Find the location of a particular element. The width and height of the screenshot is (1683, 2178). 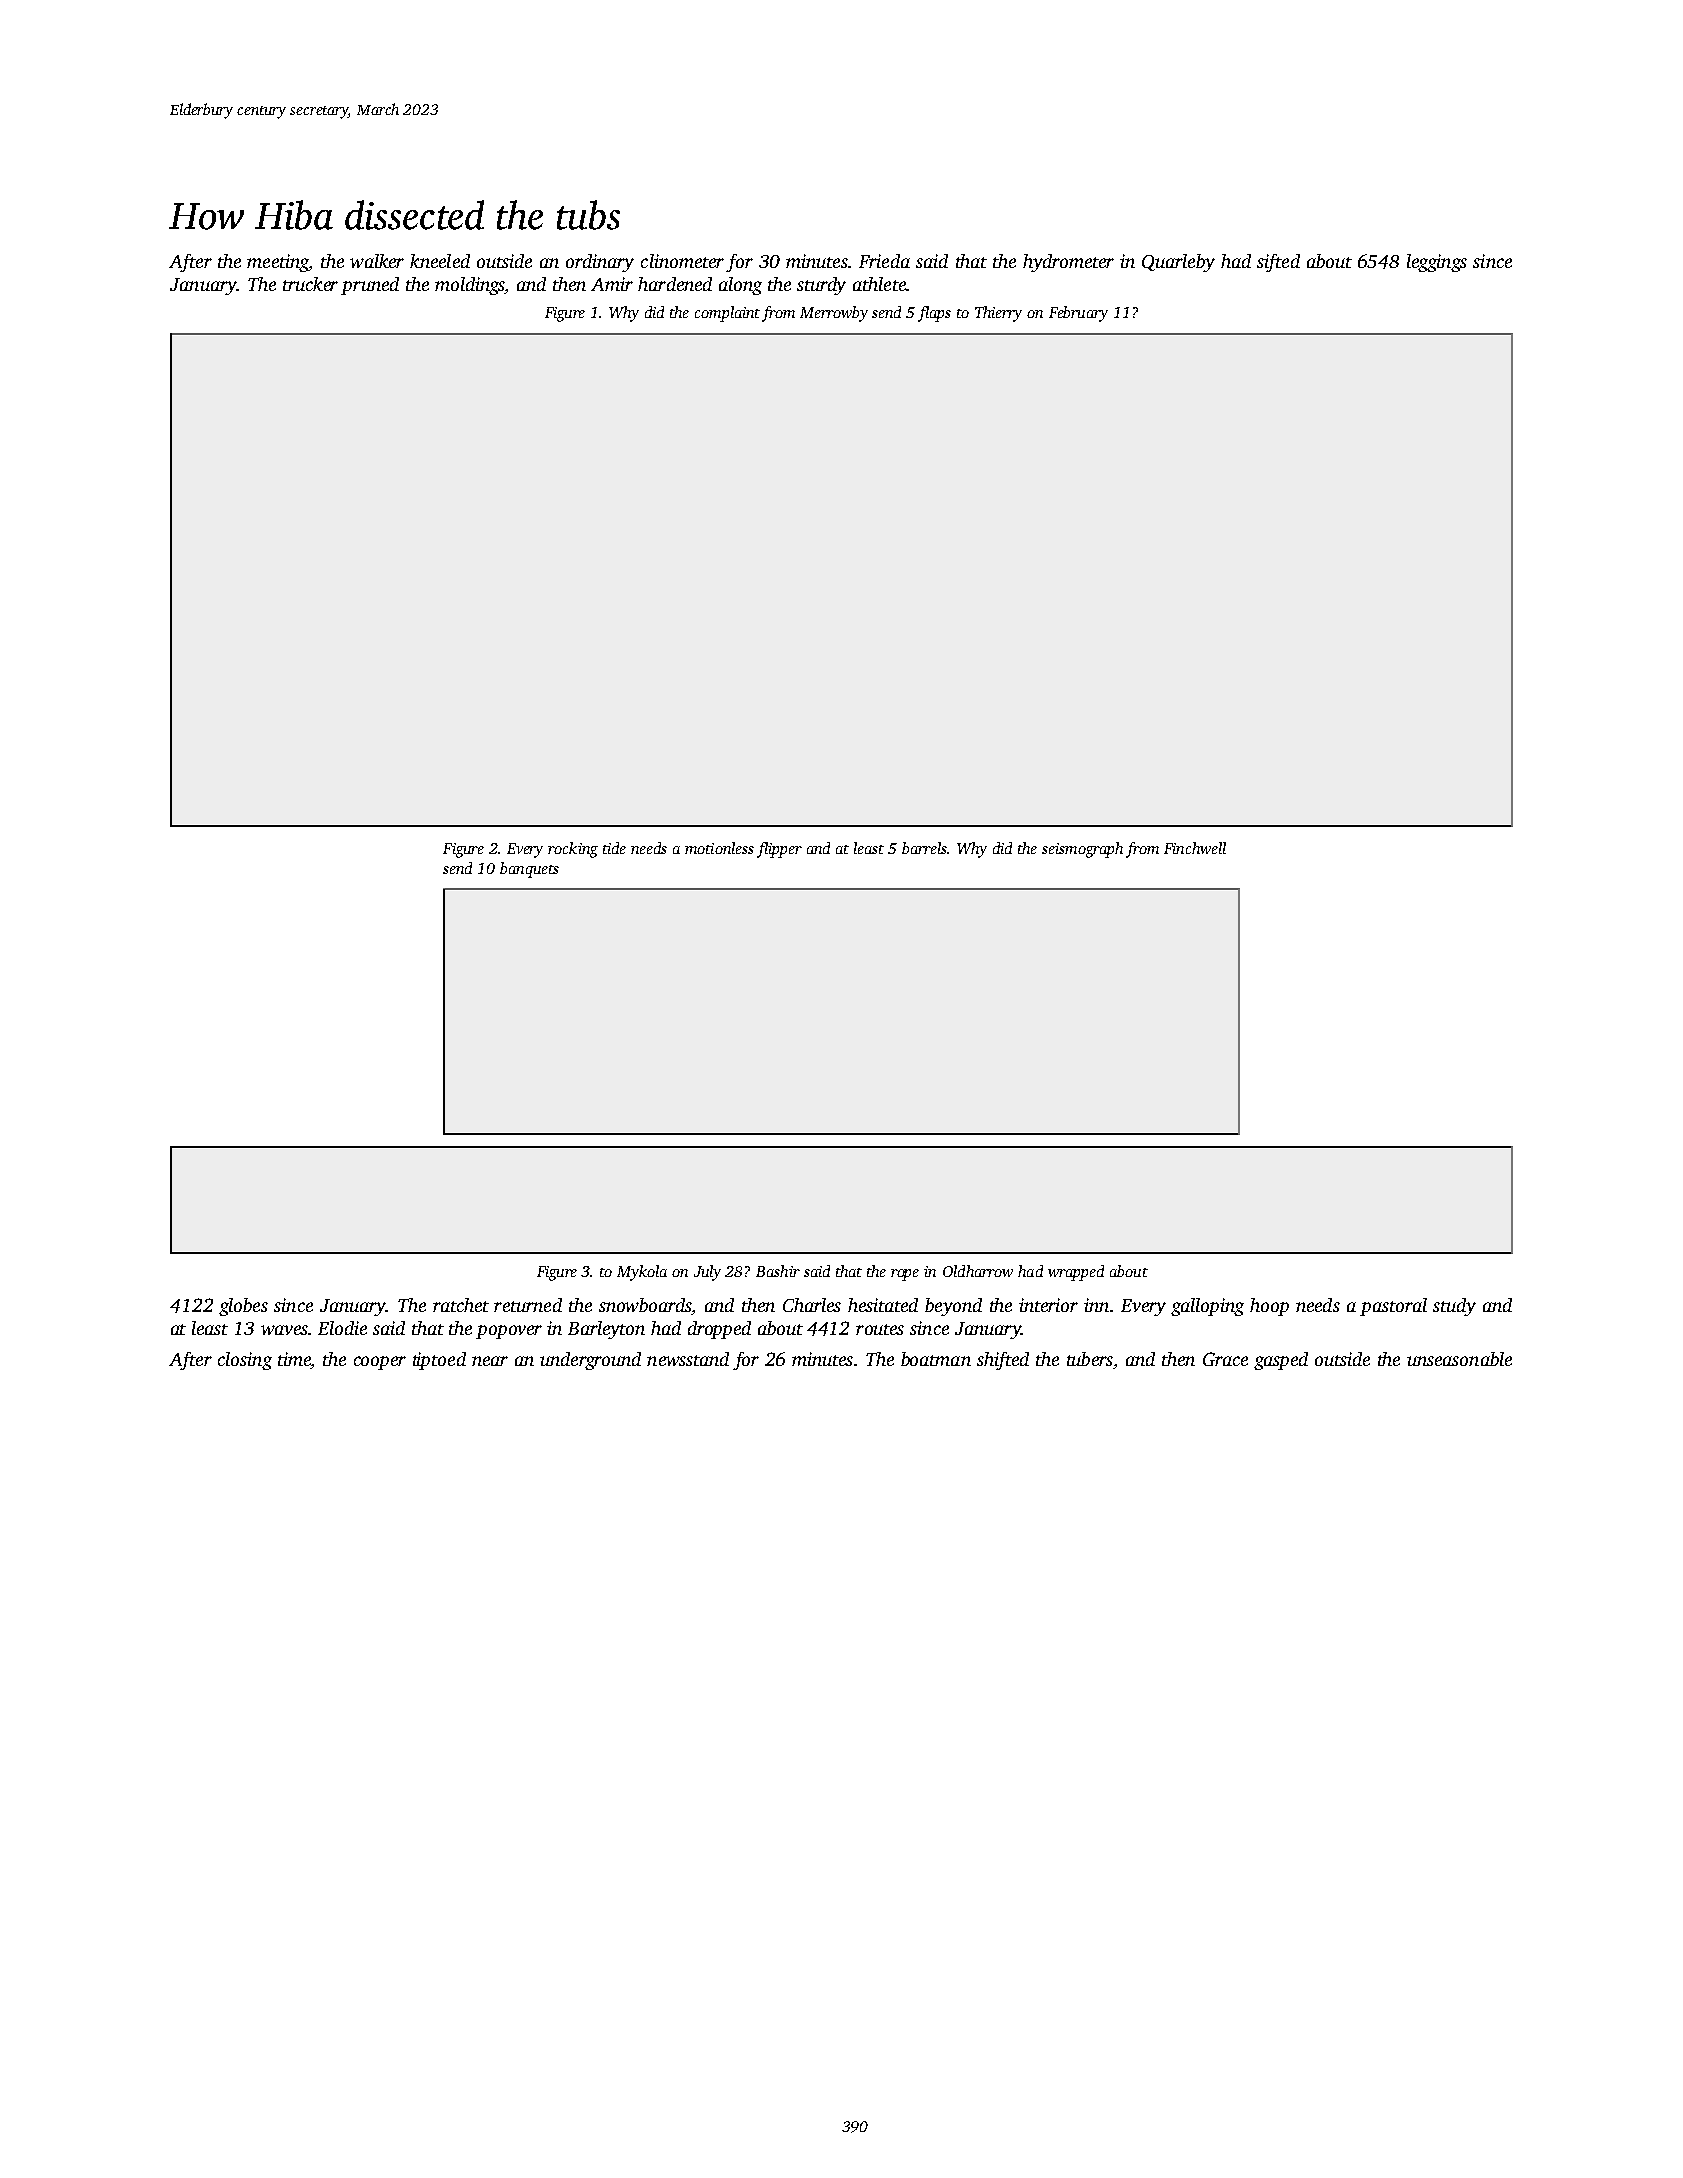

banquets is located at coordinates (529, 870).
